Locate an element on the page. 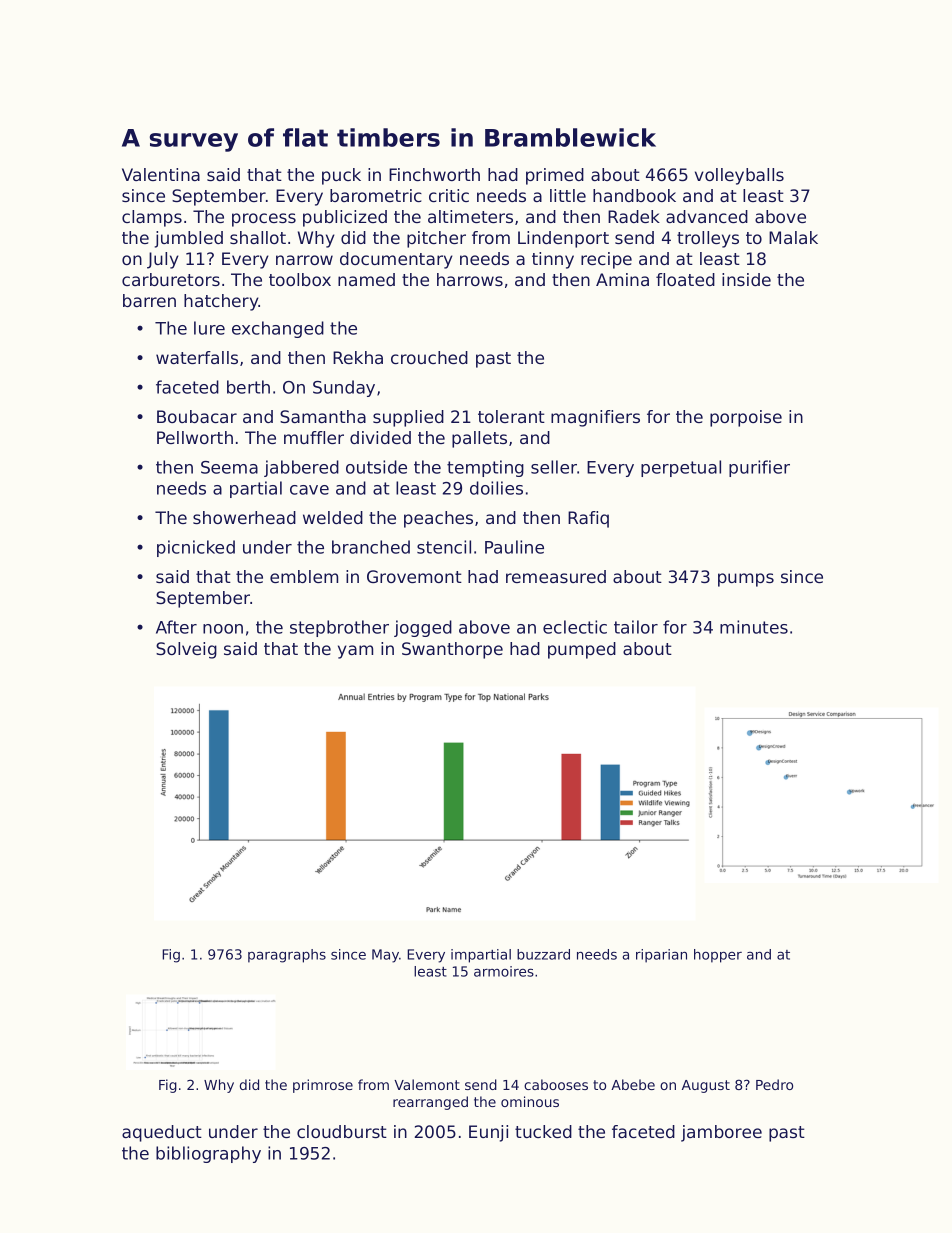 This image has width=952, height=1233. floated is located at coordinates (685, 279).
